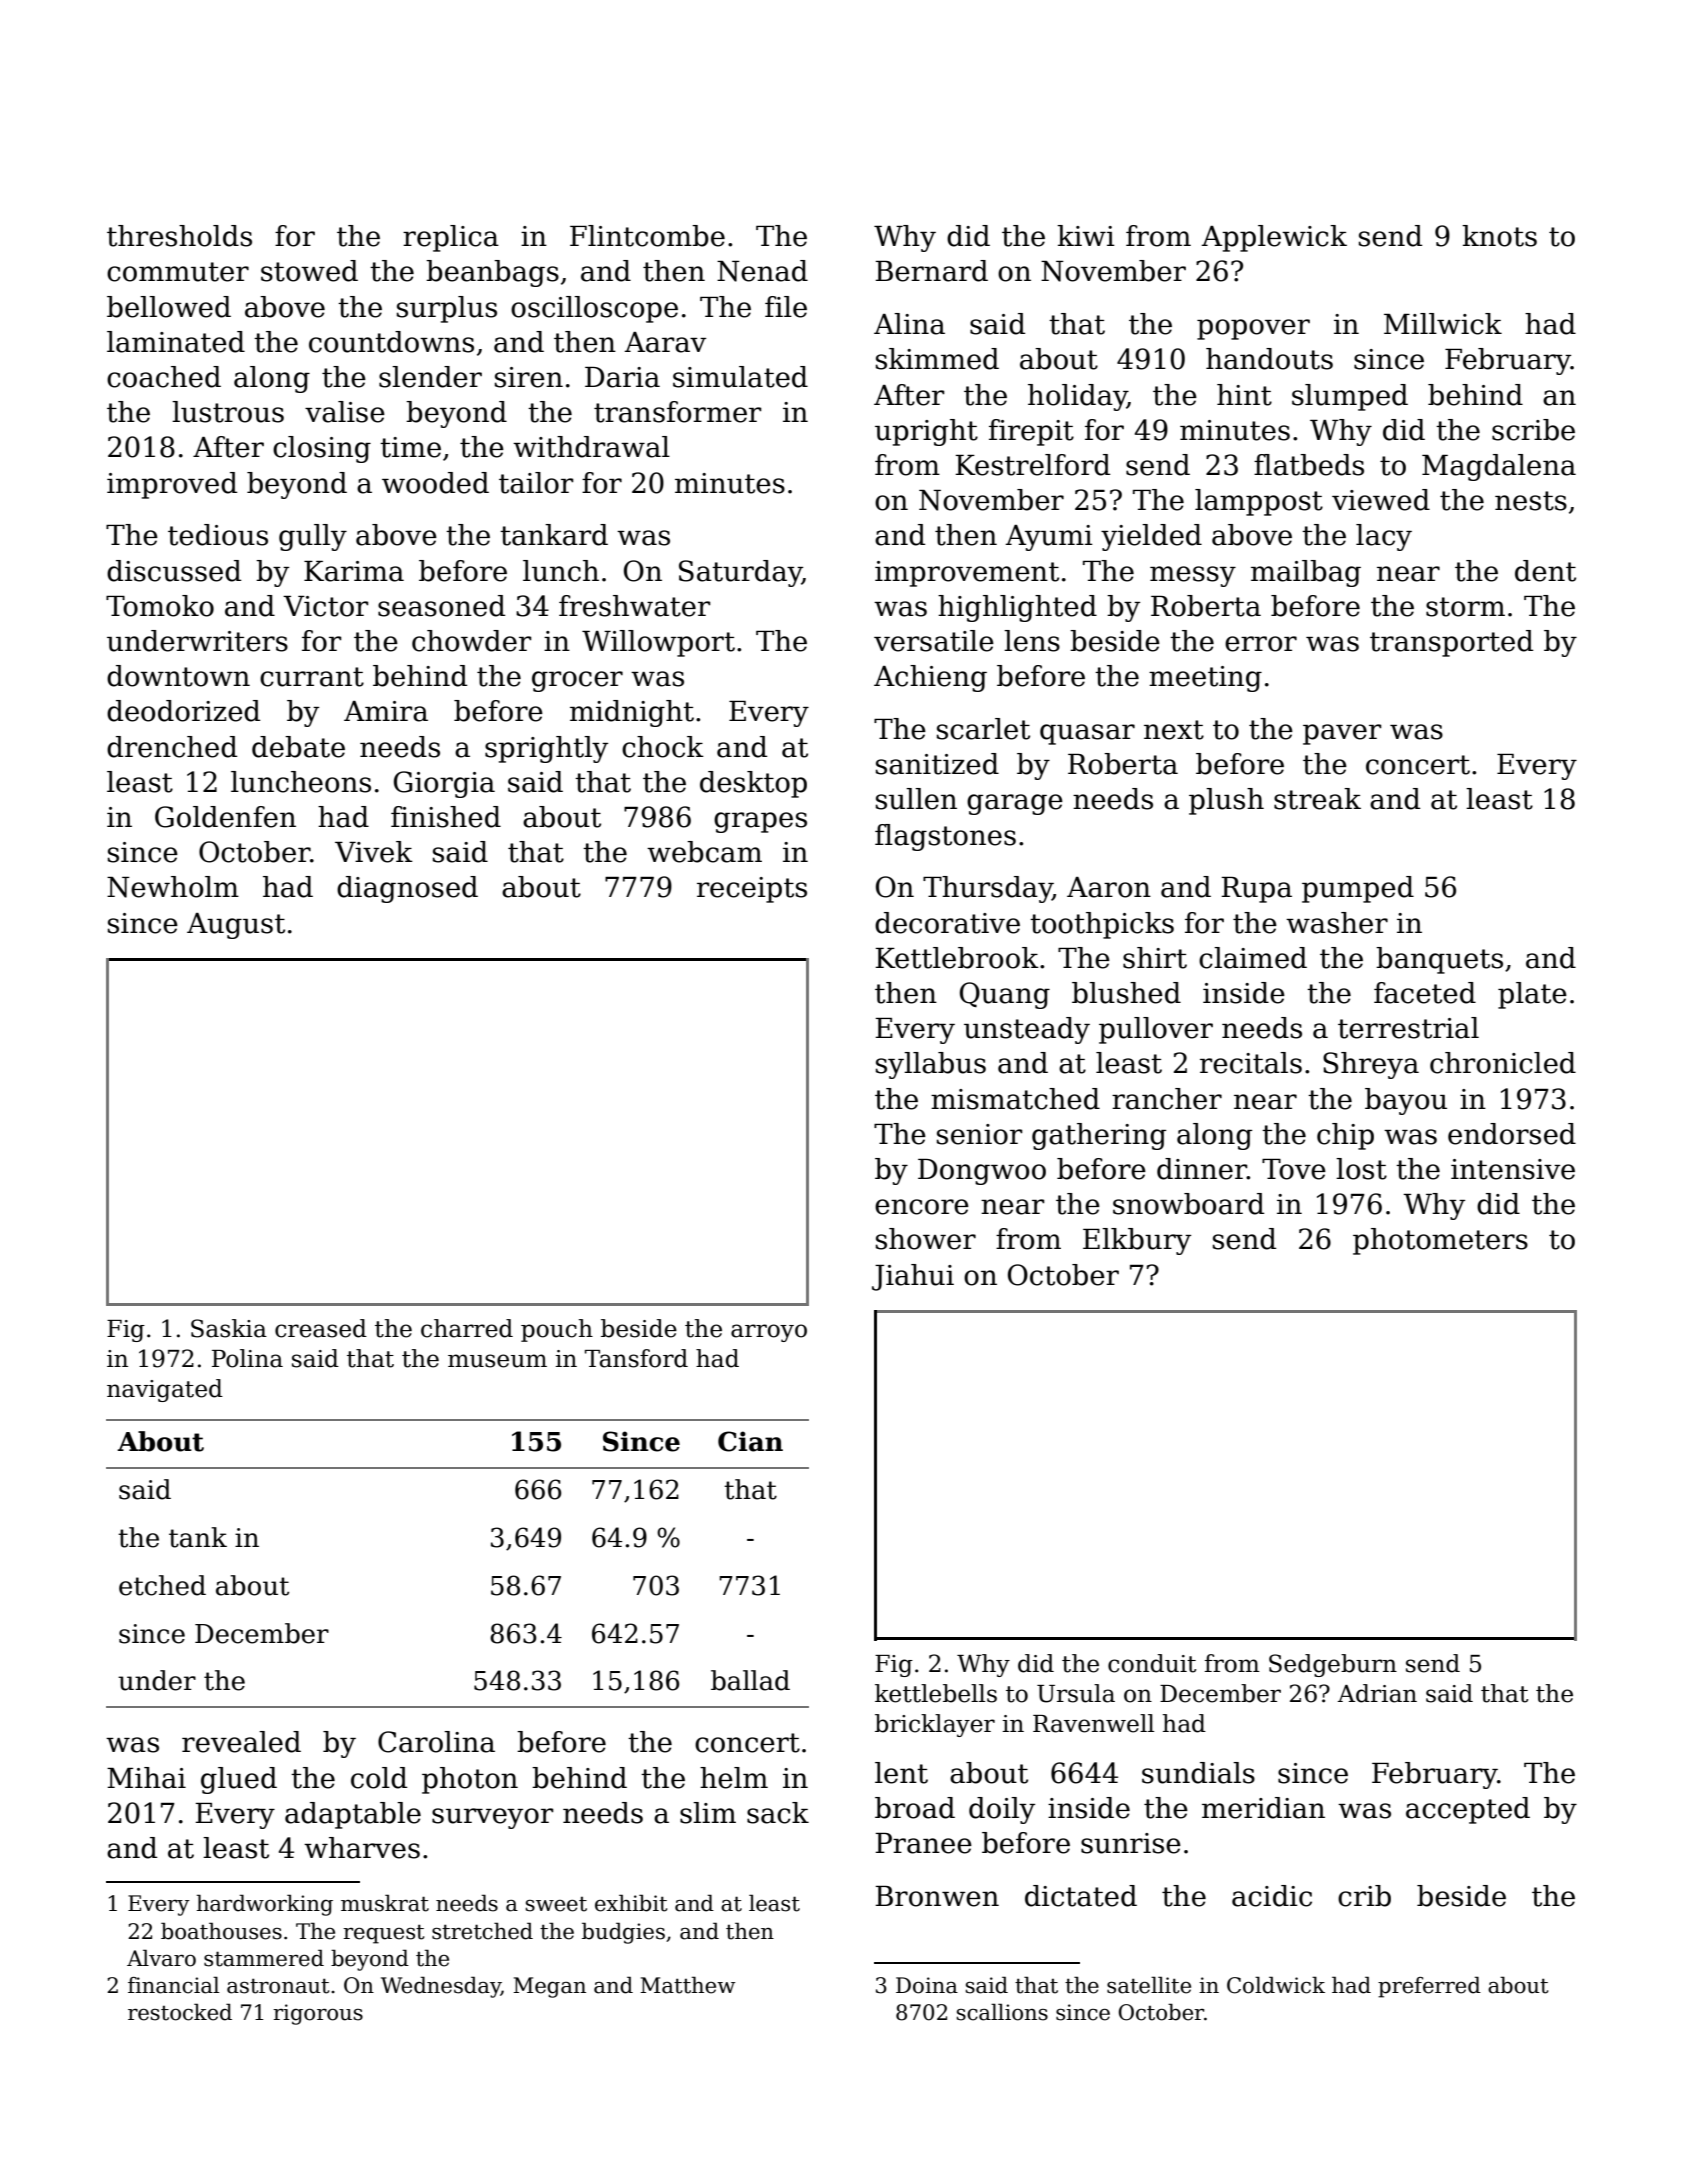  Describe the element at coordinates (931, 271) in the image. I see `Bernard` at that location.
